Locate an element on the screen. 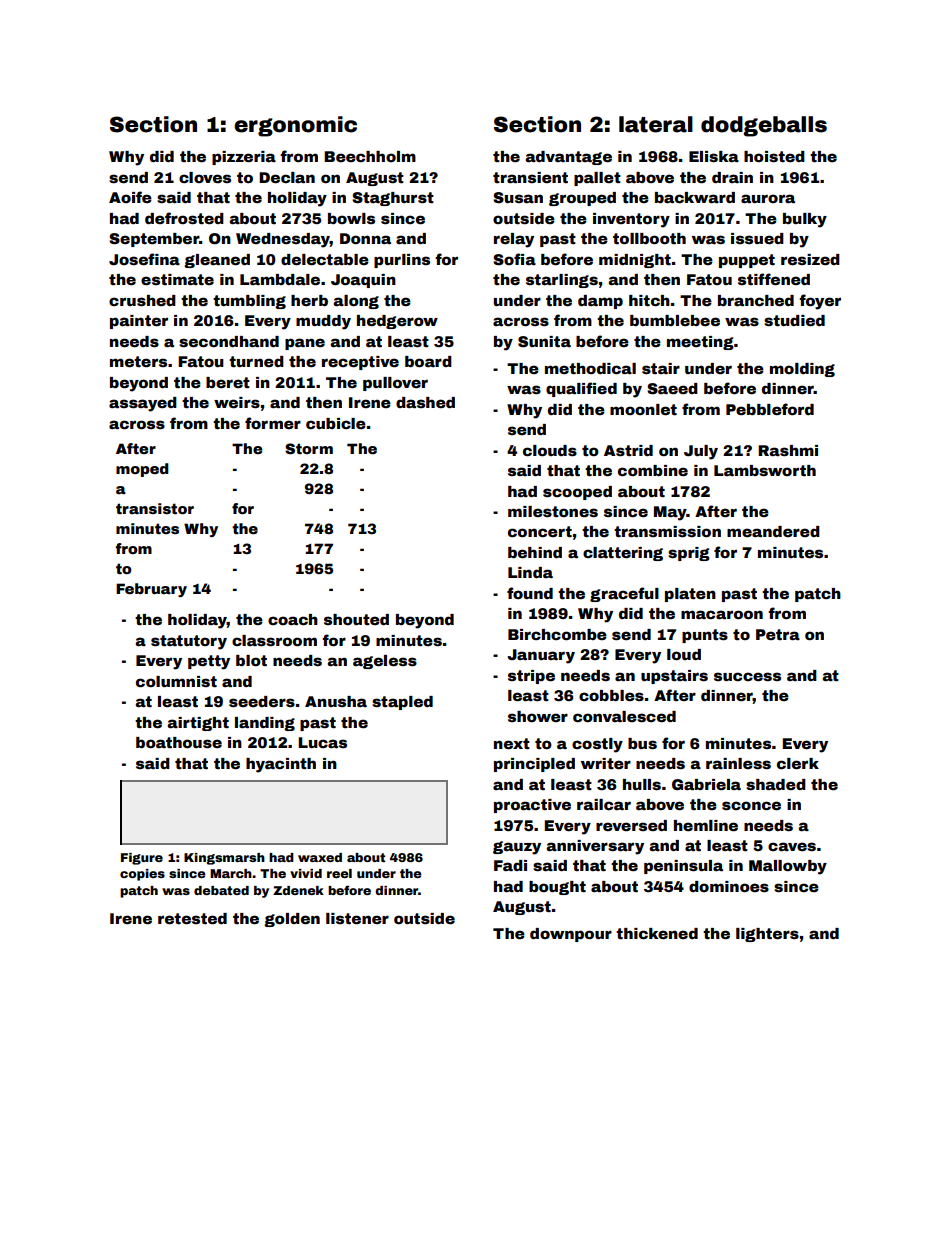 This screenshot has width=952, height=1233. hyacinth is located at coordinates (281, 765).
